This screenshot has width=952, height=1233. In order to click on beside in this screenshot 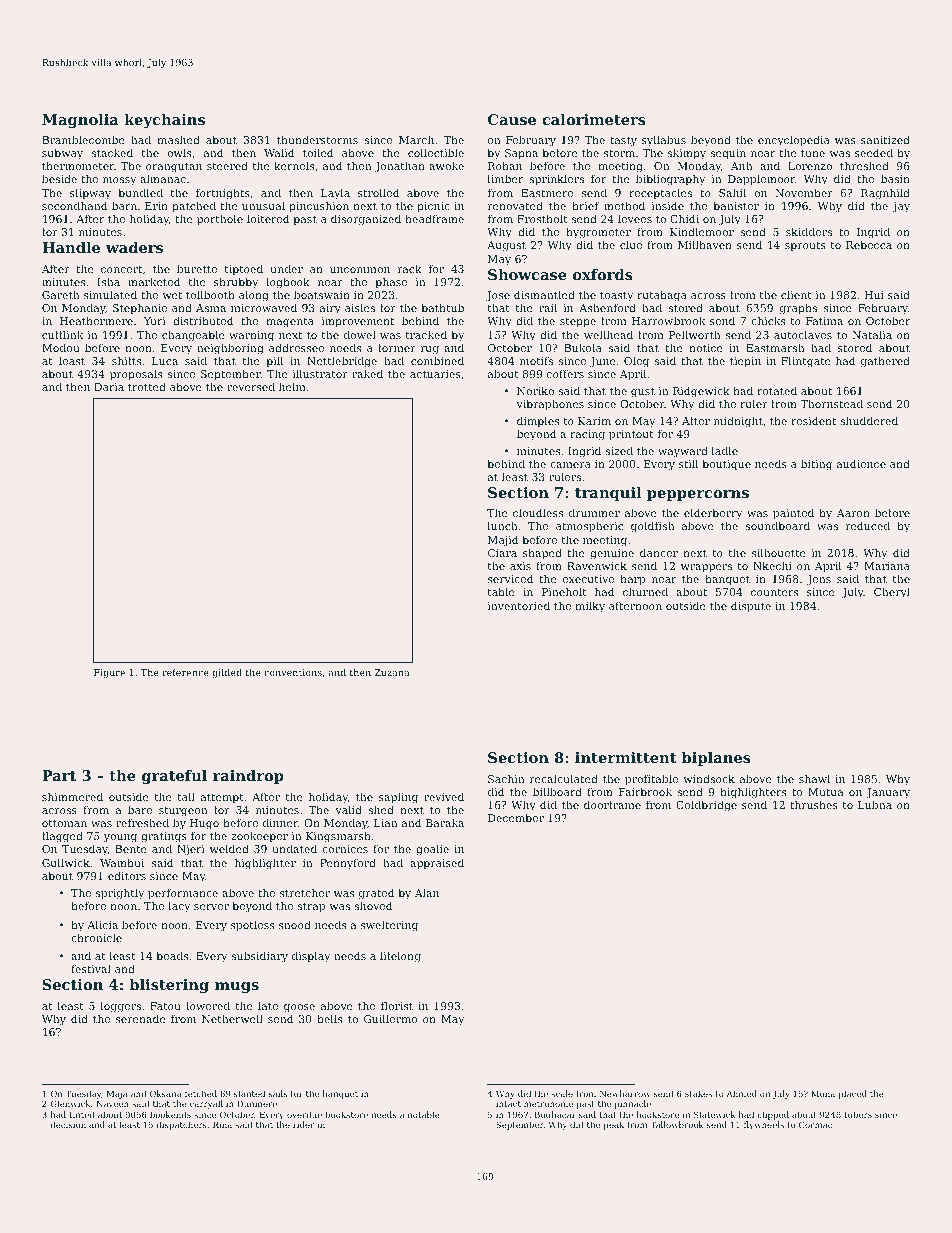, I will do `click(59, 178)`.
